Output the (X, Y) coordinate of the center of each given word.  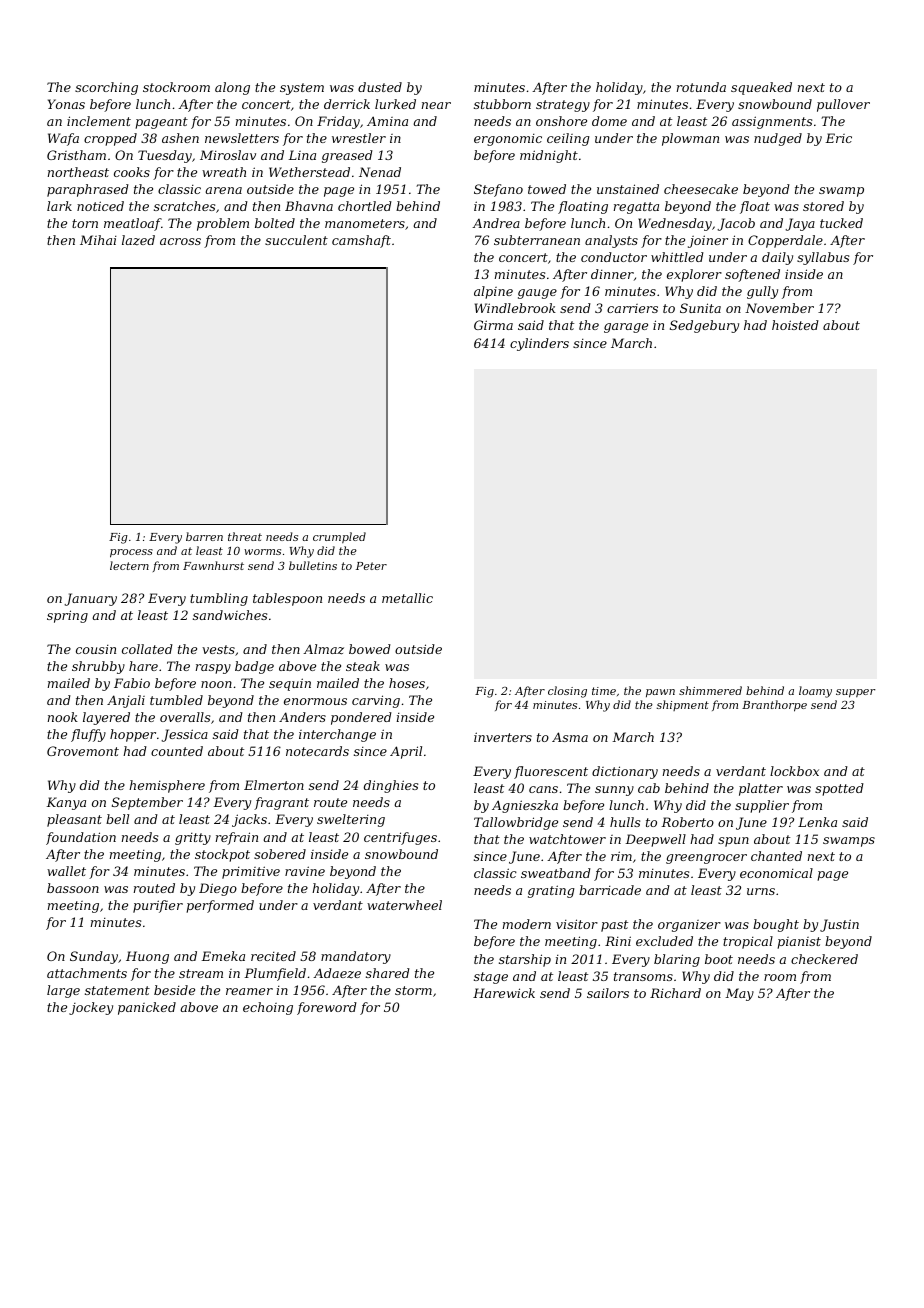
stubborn (502, 104)
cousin (96, 649)
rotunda (701, 87)
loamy (815, 692)
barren (204, 536)
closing (567, 692)
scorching (106, 88)
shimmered (710, 690)
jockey (91, 1008)
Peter (371, 566)
